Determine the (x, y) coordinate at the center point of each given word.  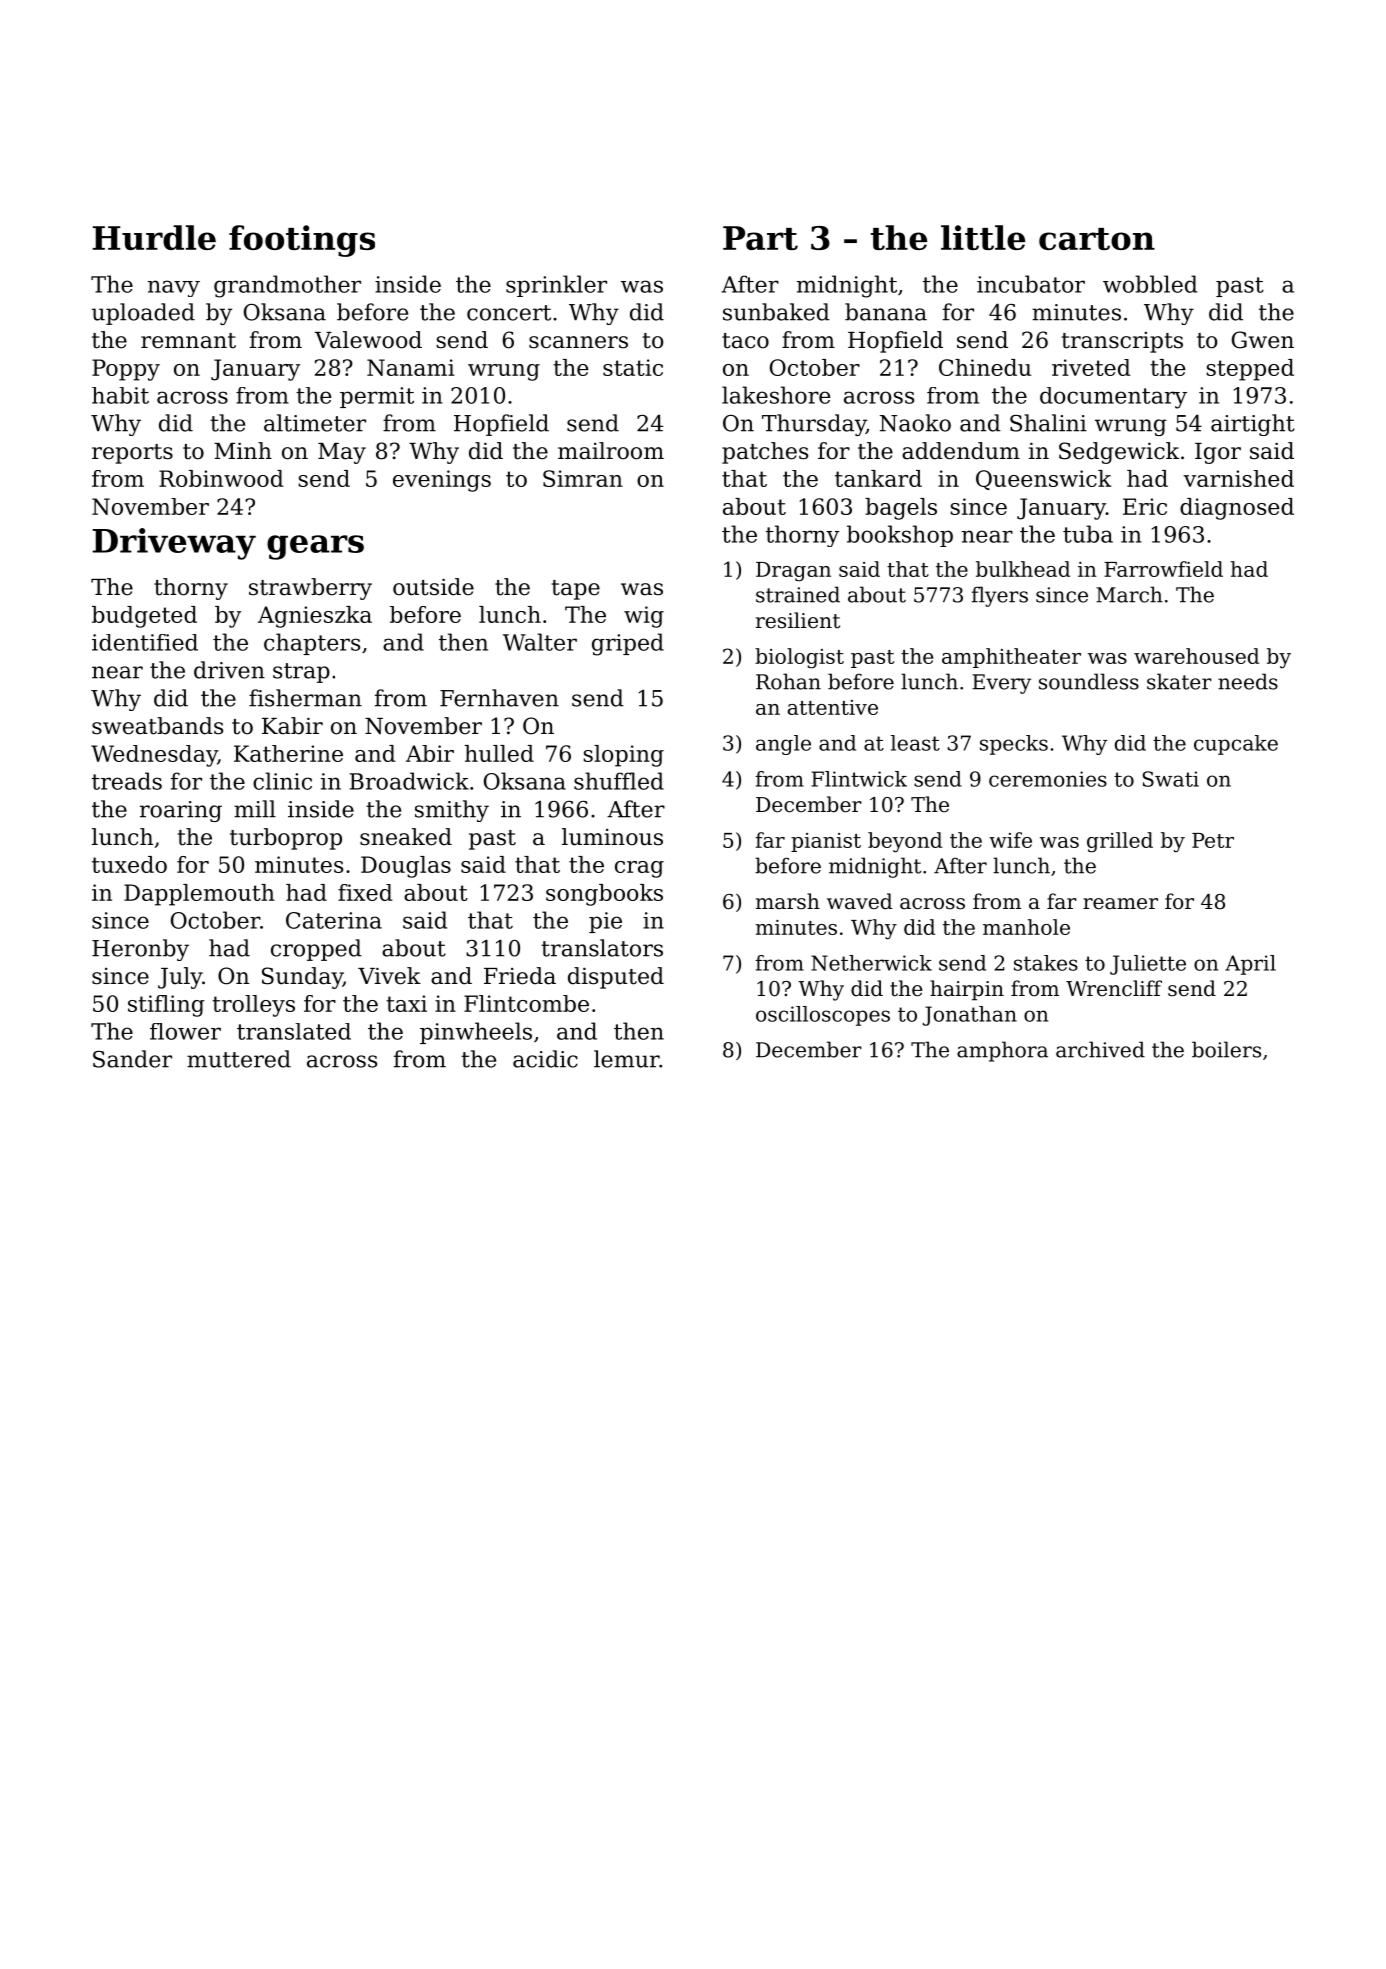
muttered (239, 1059)
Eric (1145, 506)
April (1250, 965)
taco (745, 341)
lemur (626, 1059)
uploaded (143, 314)
